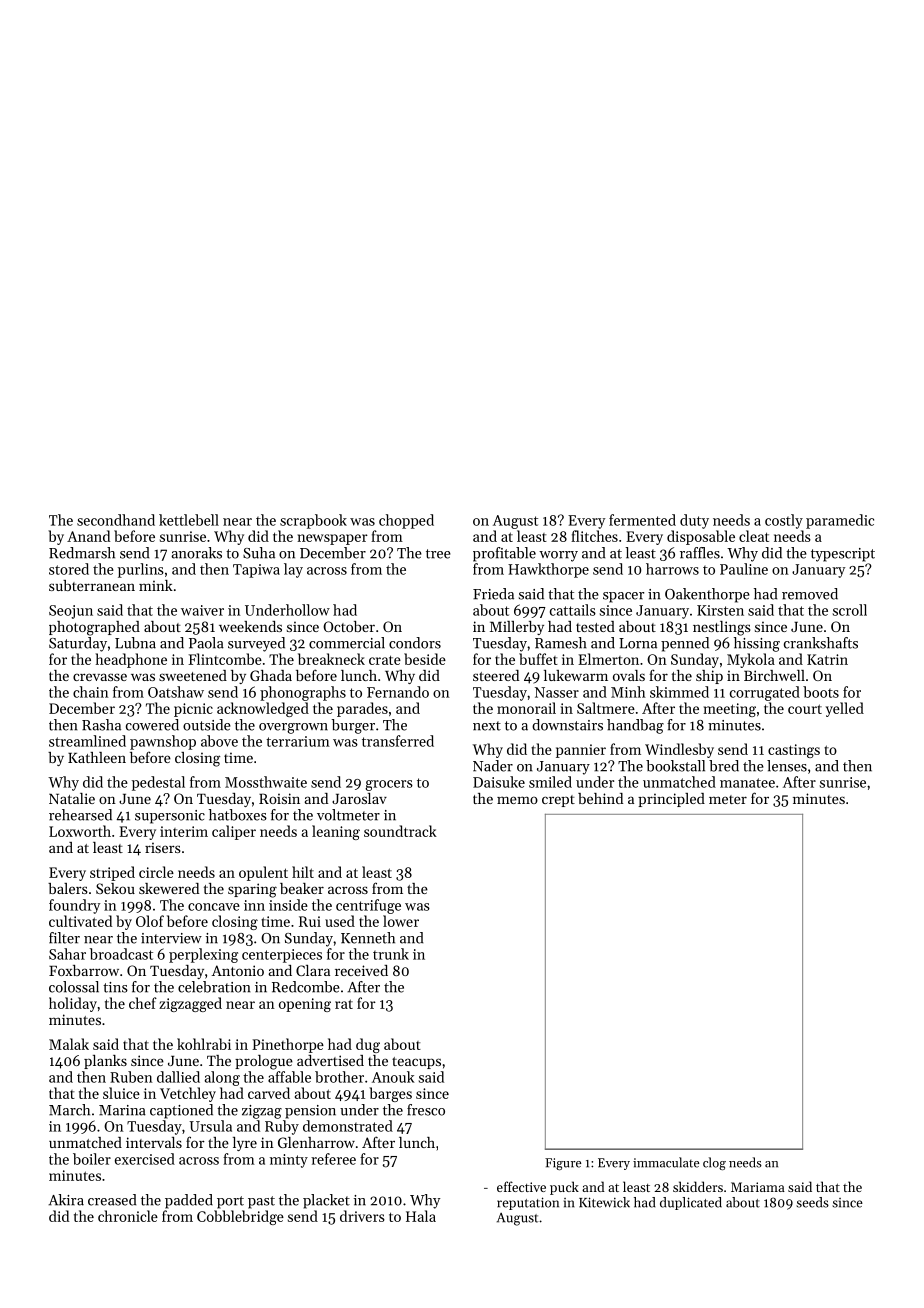 The image size is (924, 1308). I want to click on chain, so click(91, 692).
